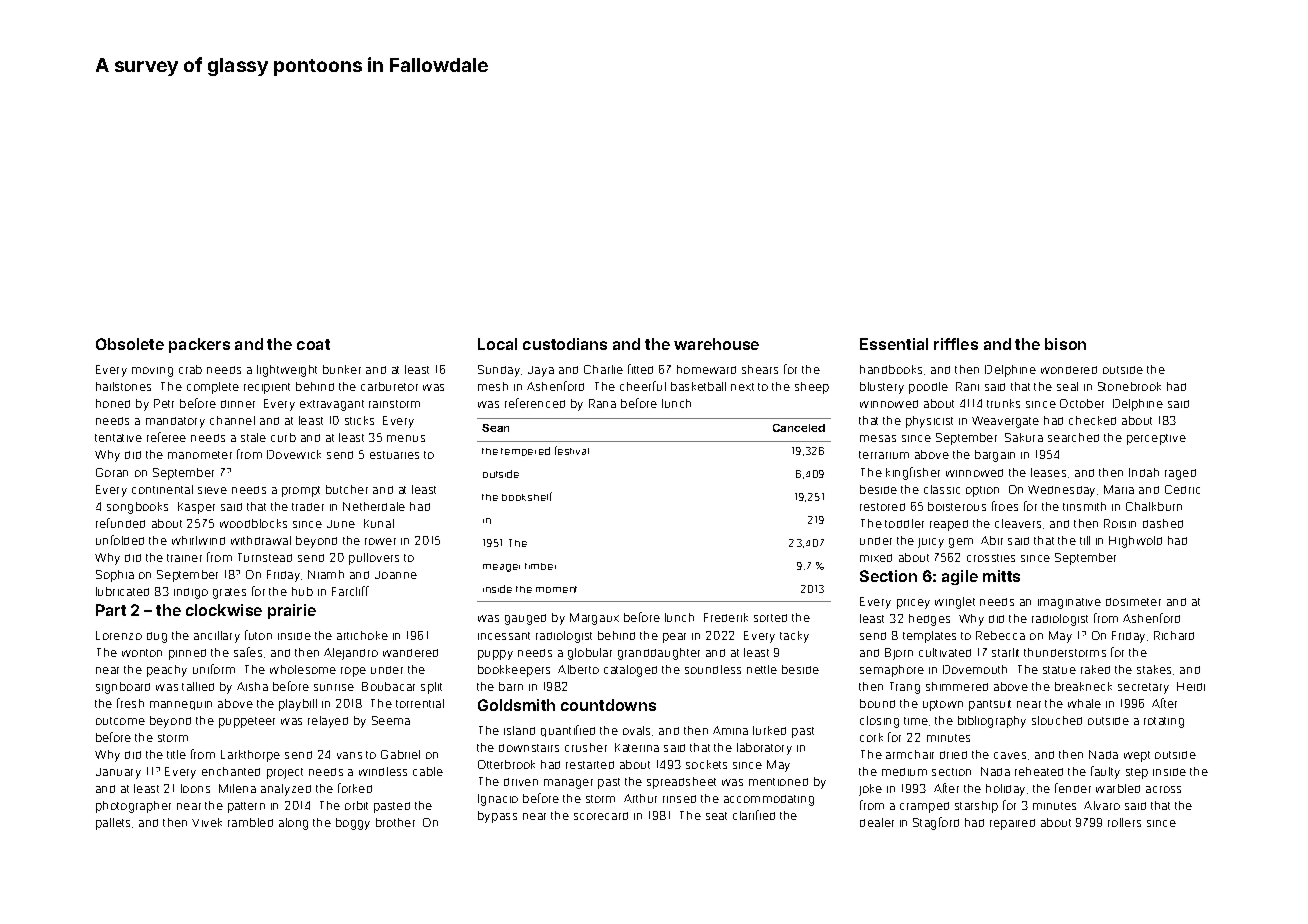  What do you see at coordinates (166, 437) in the page?
I see `referee` at bounding box center [166, 437].
